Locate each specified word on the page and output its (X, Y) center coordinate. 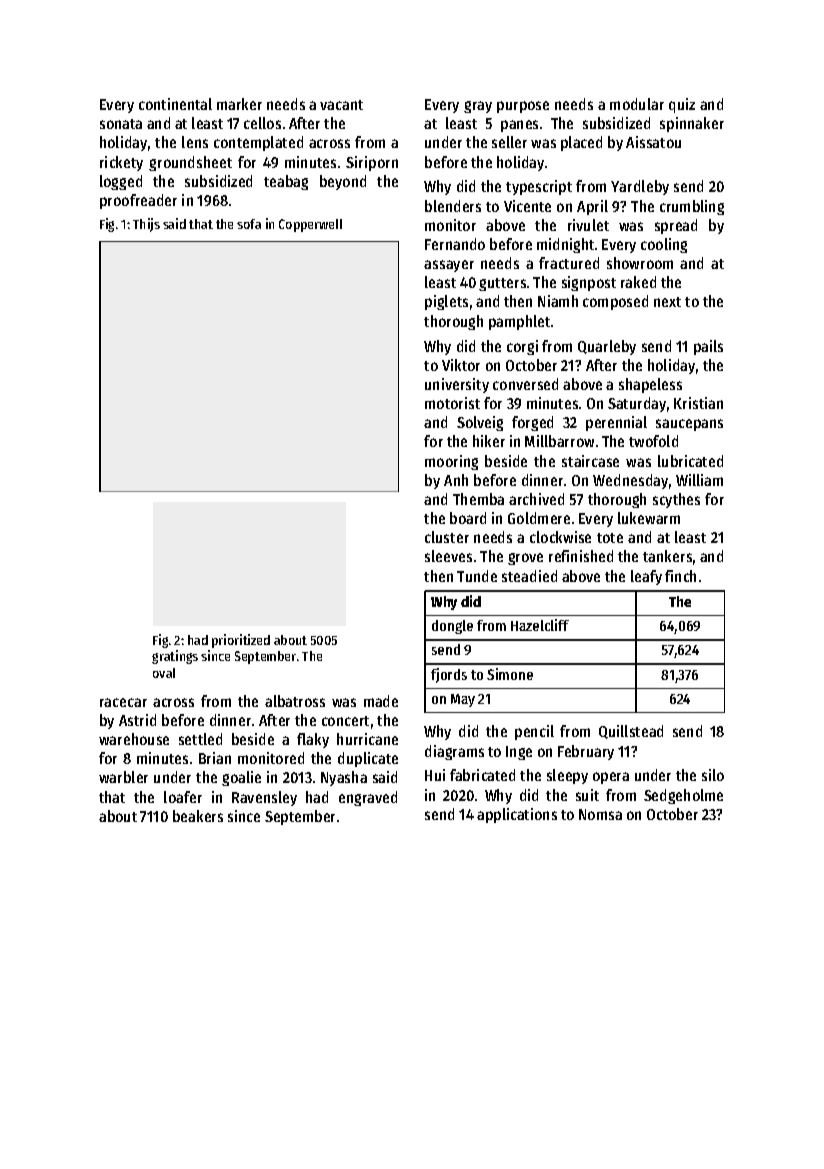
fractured (569, 263)
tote (610, 538)
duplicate (368, 759)
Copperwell (310, 225)
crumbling (692, 207)
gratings (175, 657)
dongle (452, 627)
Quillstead (631, 732)
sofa (249, 224)
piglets (446, 302)
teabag (286, 182)
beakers (198, 816)
